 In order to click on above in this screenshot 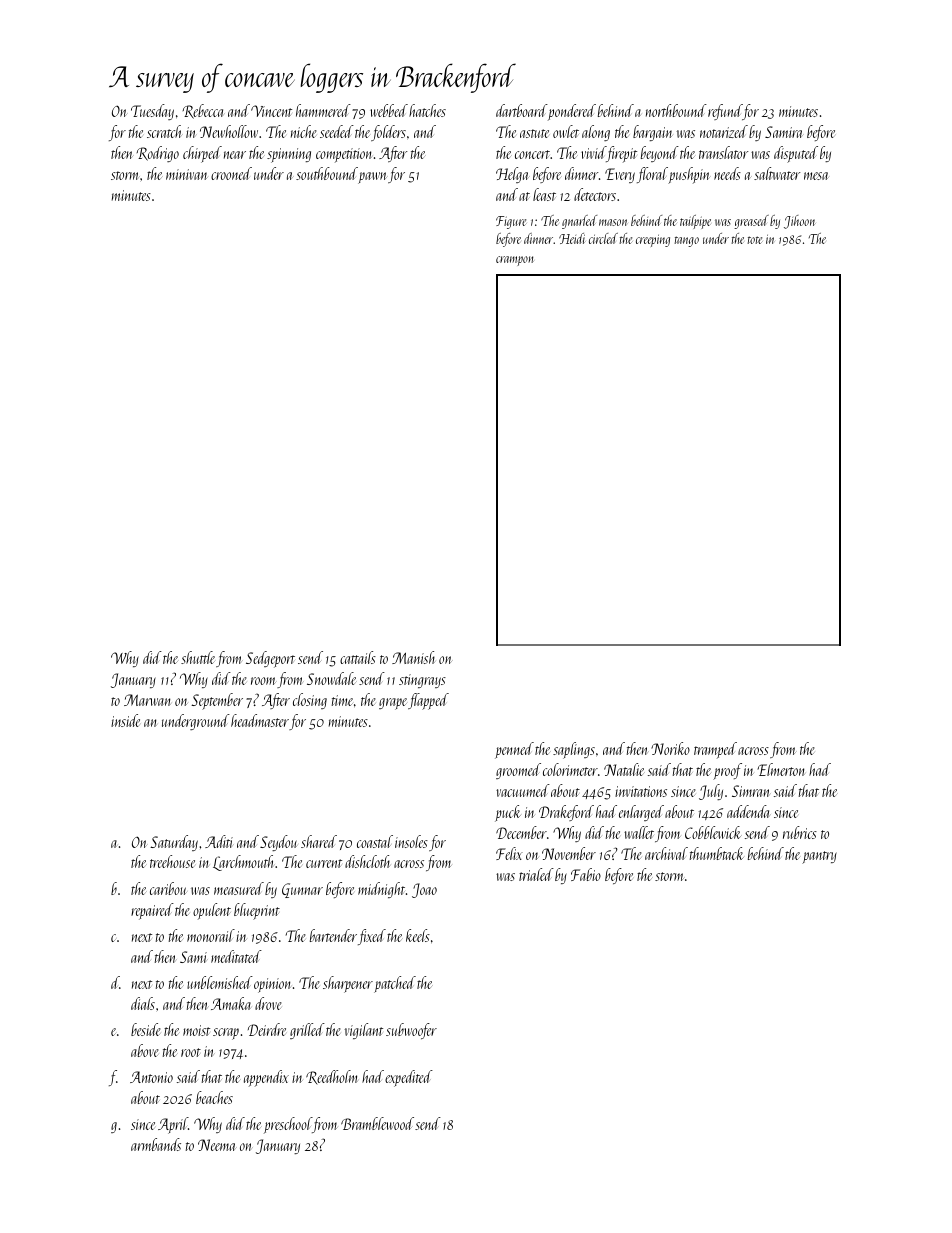, I will do `click(145, 1050)`.
